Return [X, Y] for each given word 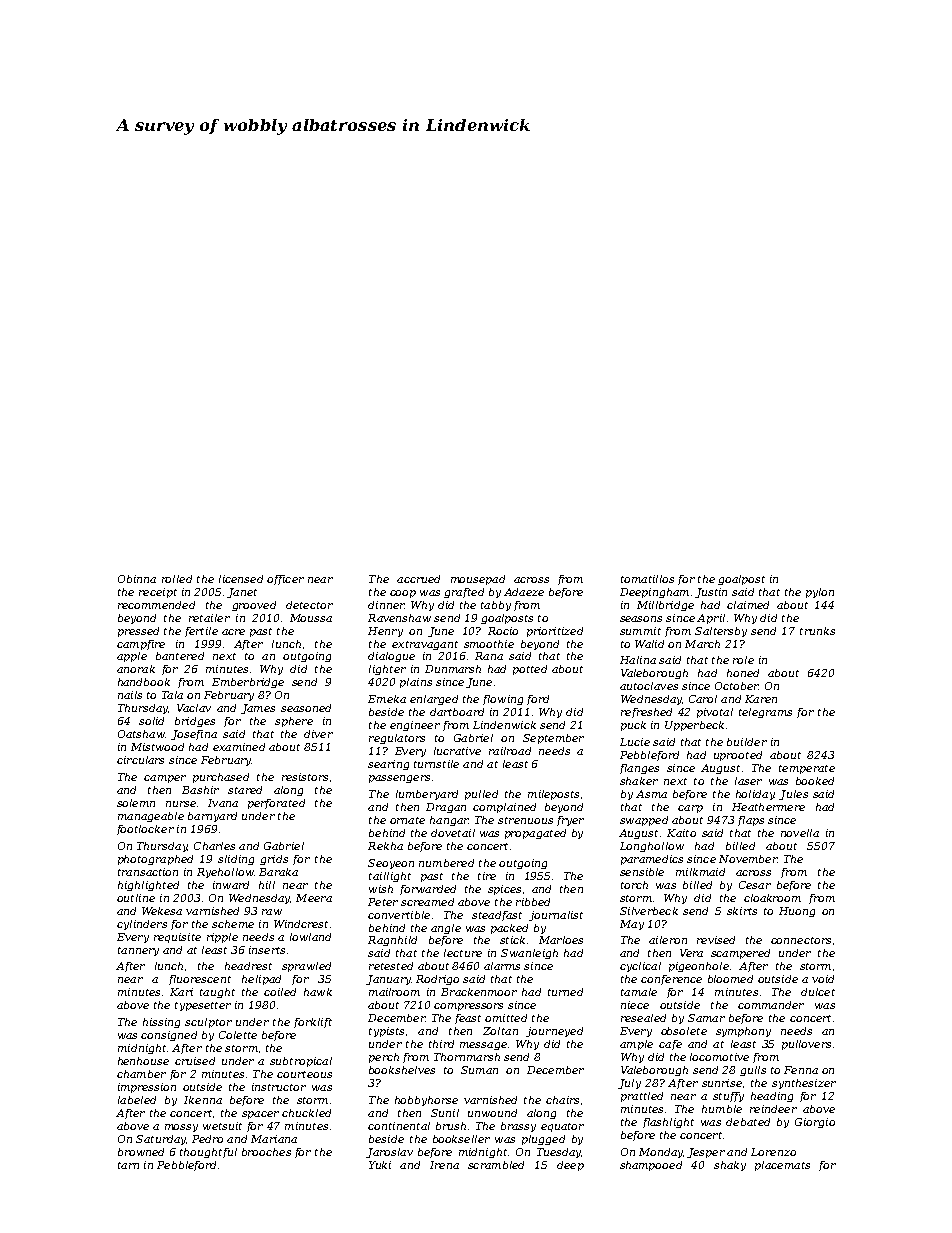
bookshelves [402, 1070]
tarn [128, 1165]
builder [747, 742]
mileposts [553, 795]
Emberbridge [248, 683]
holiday [755, 795]
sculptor [208, 1023]
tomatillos [647, 579]
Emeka [387, 699]
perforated [276, 804]
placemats [782, 1166]
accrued [418, 579]
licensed [241, 579]
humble [722, 1109]
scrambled [496, 1165]
